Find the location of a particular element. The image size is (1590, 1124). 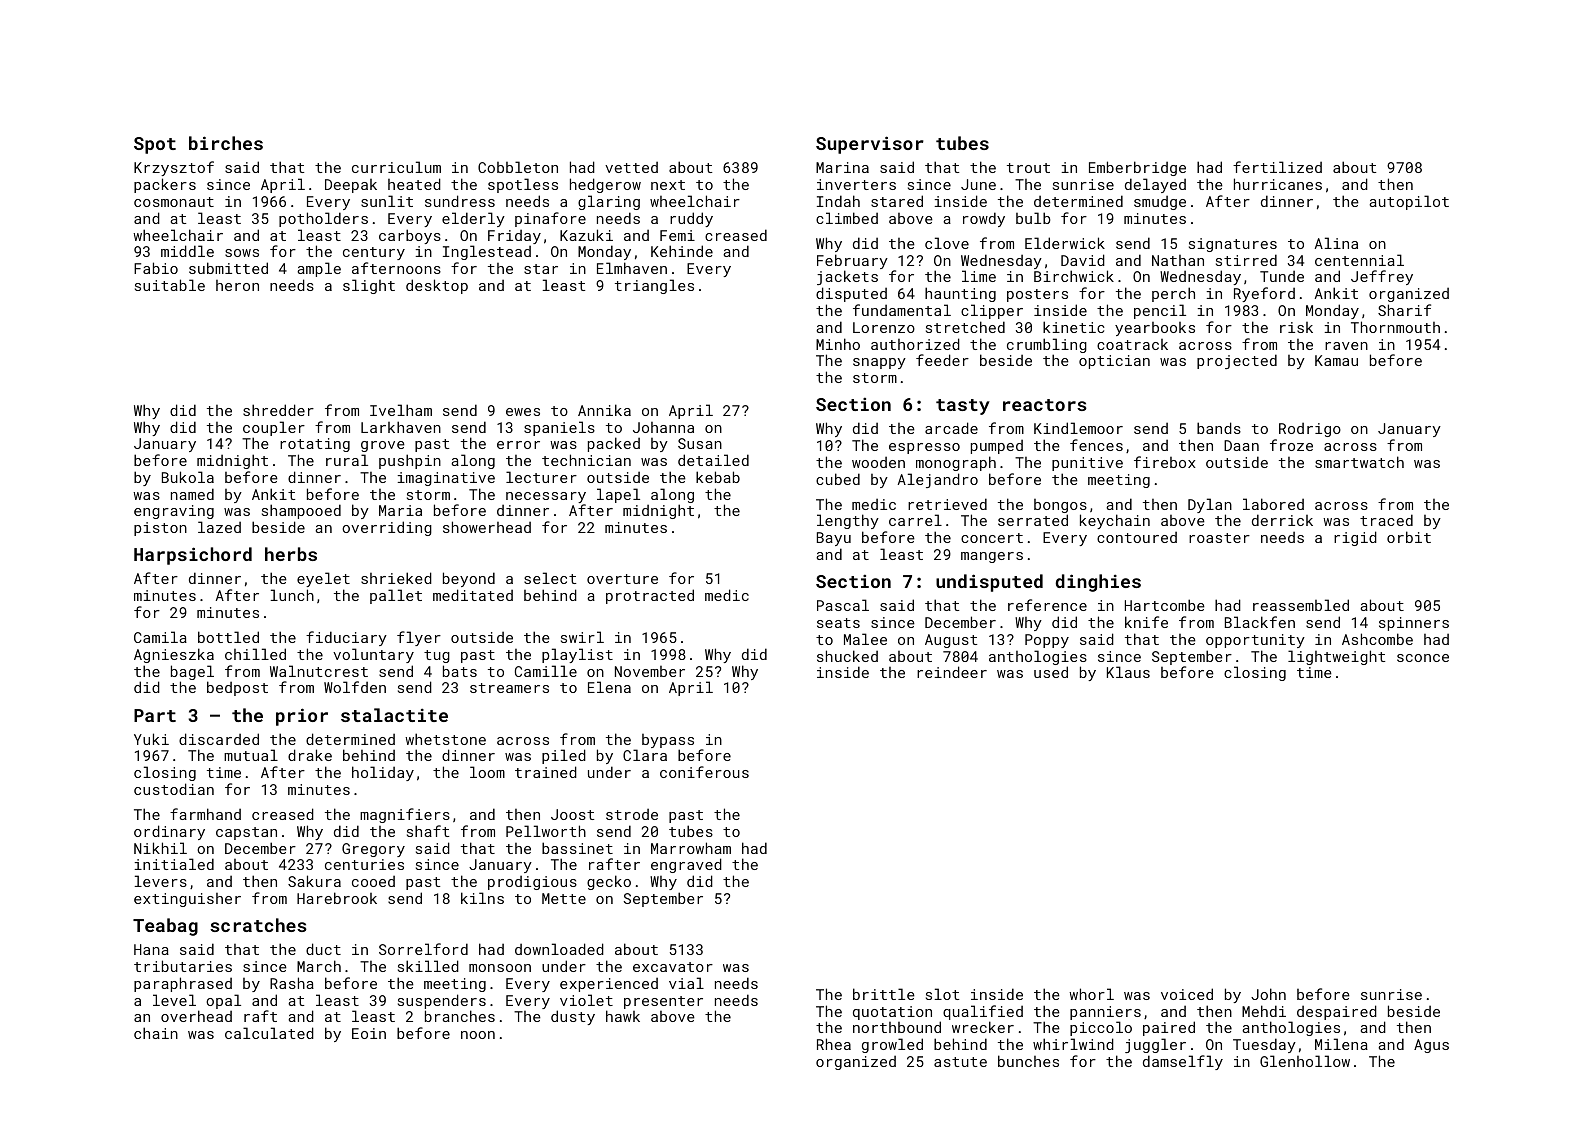

farmhand is located at coordinates (205, 814).
